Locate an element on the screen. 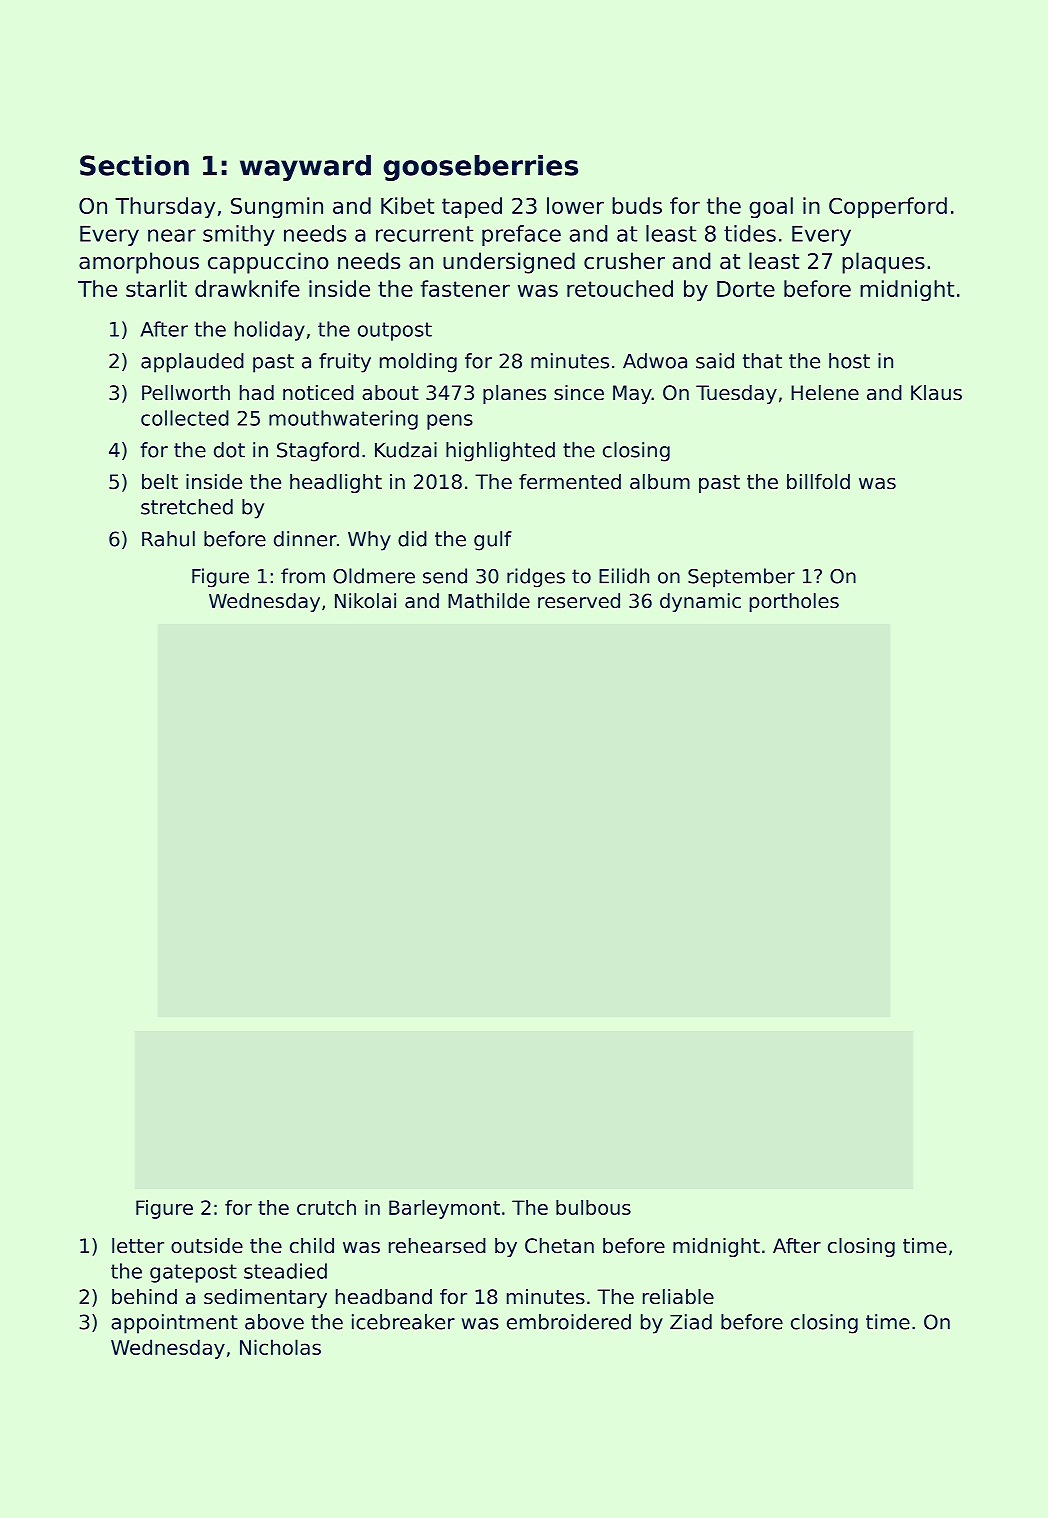  Section is located at coordinates (134, 165).
